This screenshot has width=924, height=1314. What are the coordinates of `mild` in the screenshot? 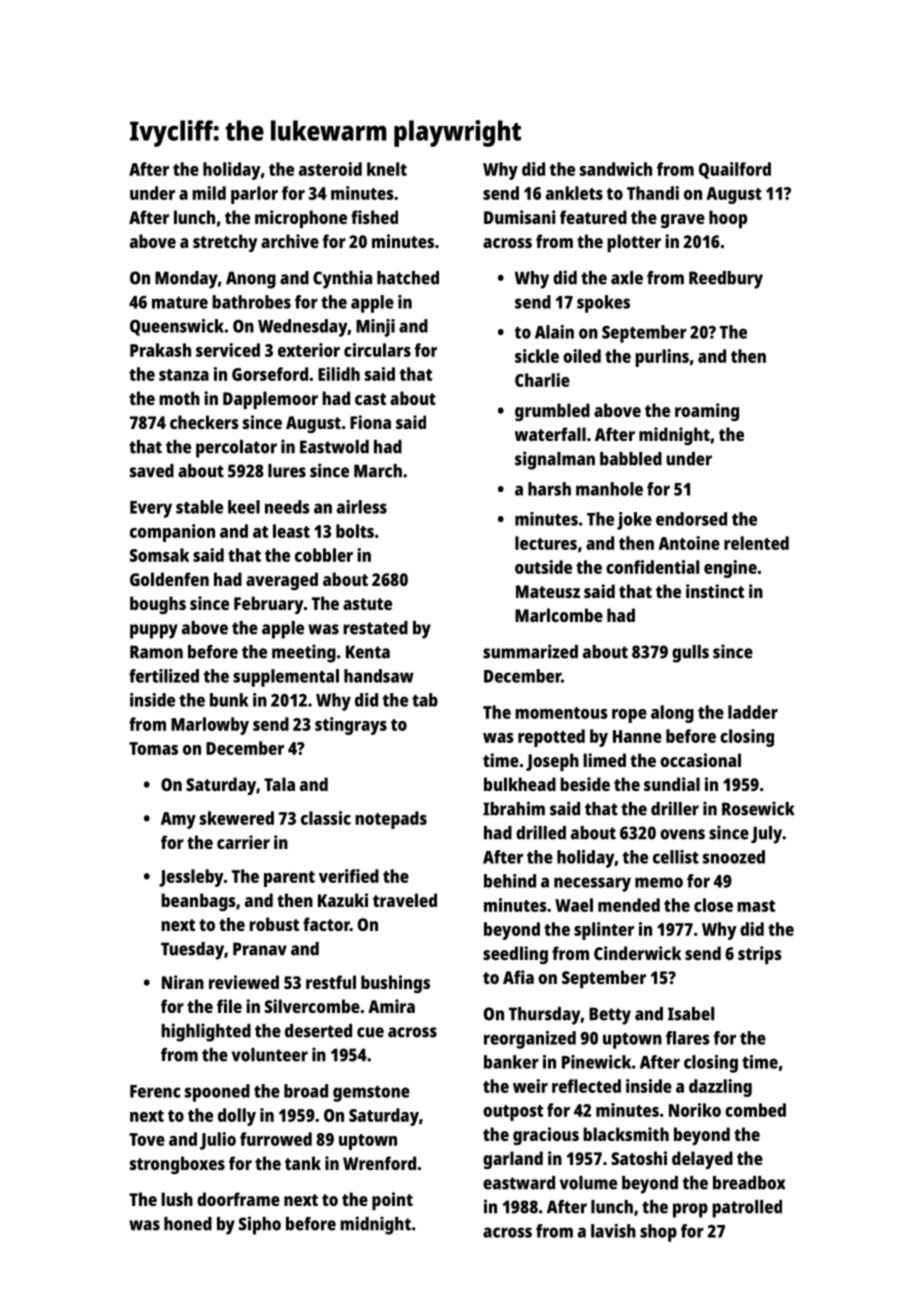 It's located at (209, 193).
